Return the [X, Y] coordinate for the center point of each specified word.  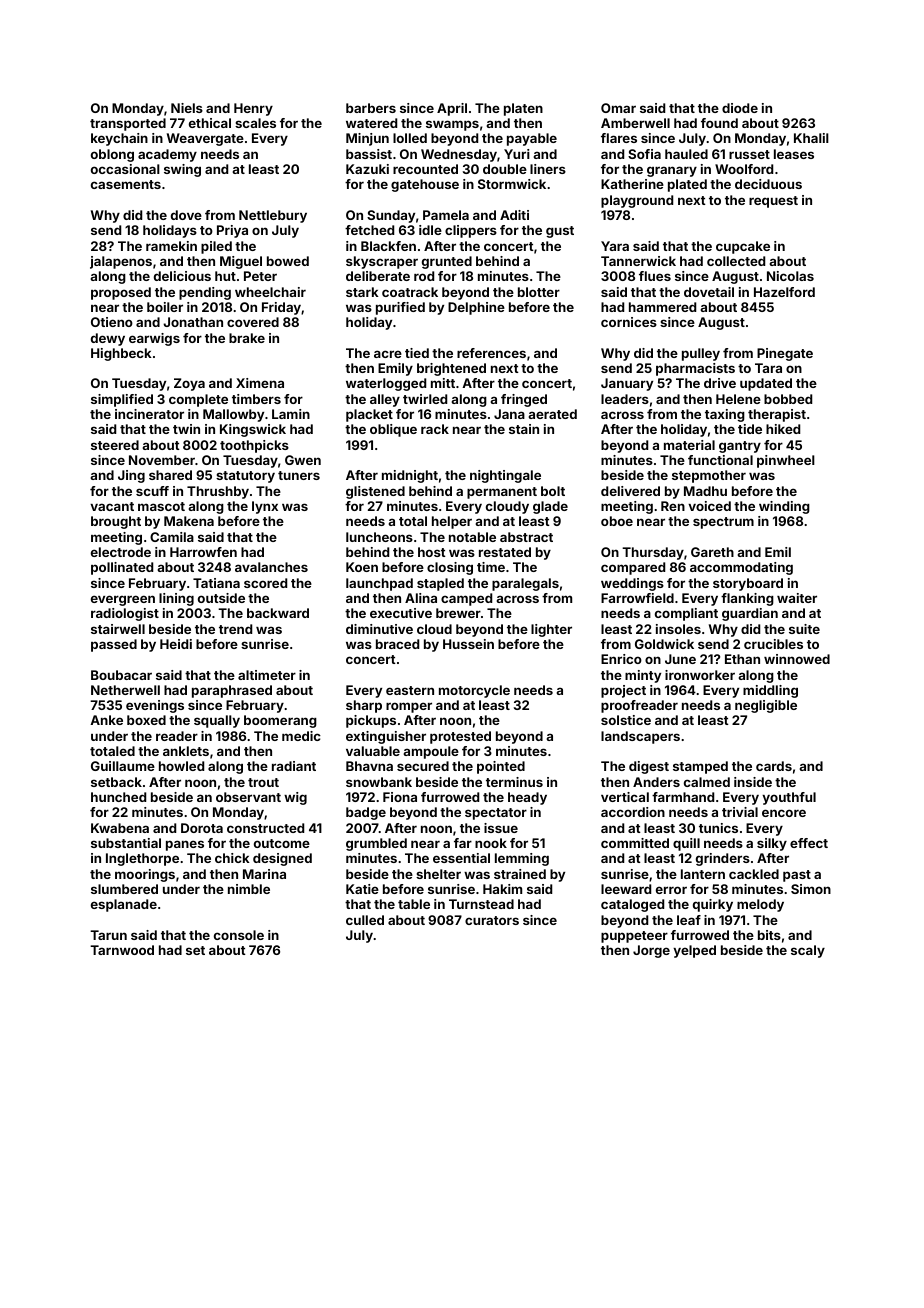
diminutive [379, 629]
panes [185, 845]
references [491, 353]
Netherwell [125, 690]
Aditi [514, 215]
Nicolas [790, 276]
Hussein [468, 644]
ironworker [700, 675]
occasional [125, 169]
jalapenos [121, 262]
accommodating [741, 568]
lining [176, 599]
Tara [768, 368]
